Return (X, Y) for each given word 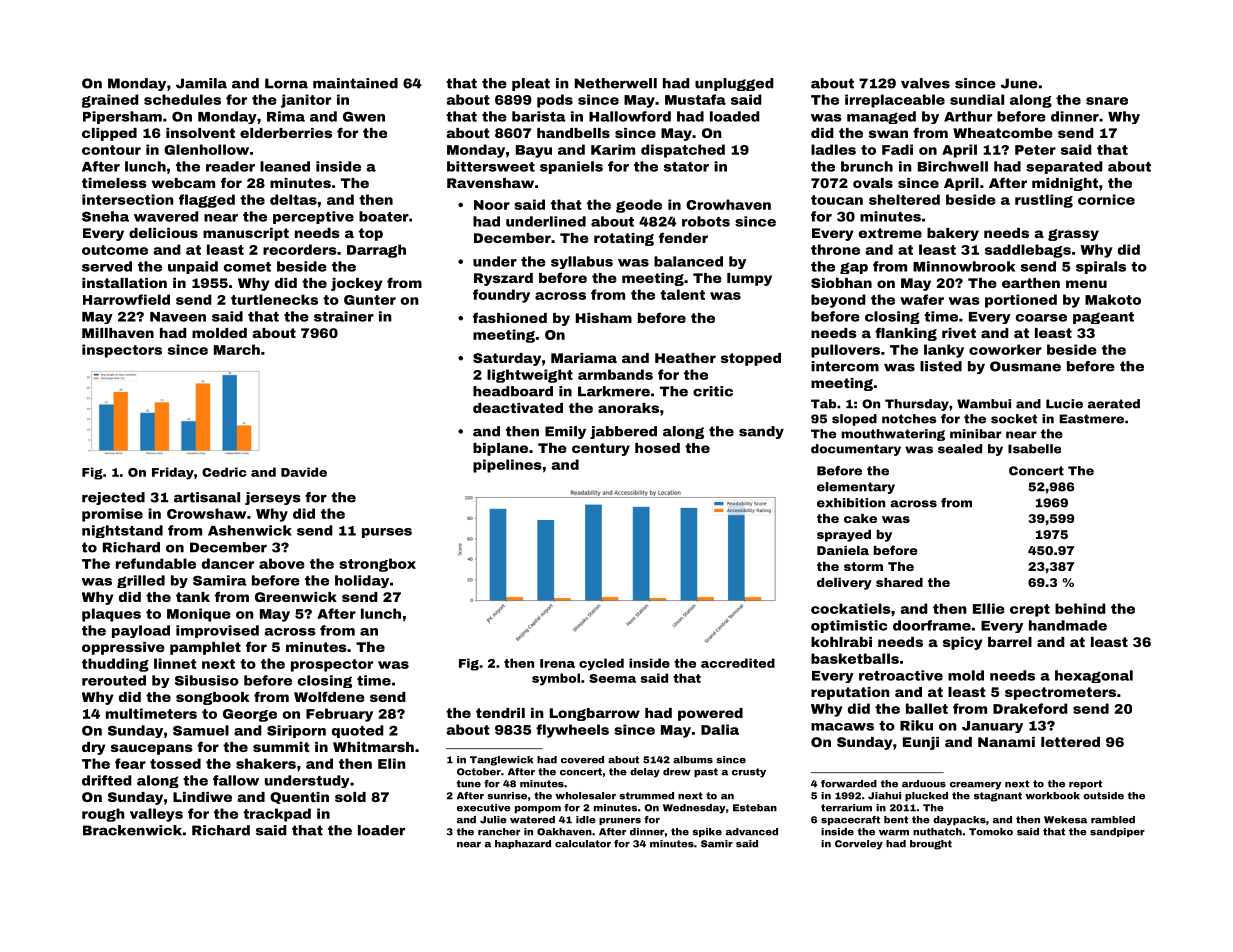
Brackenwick (132, 830)
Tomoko (991, 832)
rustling (1044, 201)
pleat (531, 84)
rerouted (114, 680)
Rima (286, 116)
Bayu (534, 151)
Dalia (720, 729)
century (601, 449)
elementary (856, 488)
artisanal (207, 497)
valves (925, 83)
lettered (1070, 742)
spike (707, 832)
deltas (293, 199)
